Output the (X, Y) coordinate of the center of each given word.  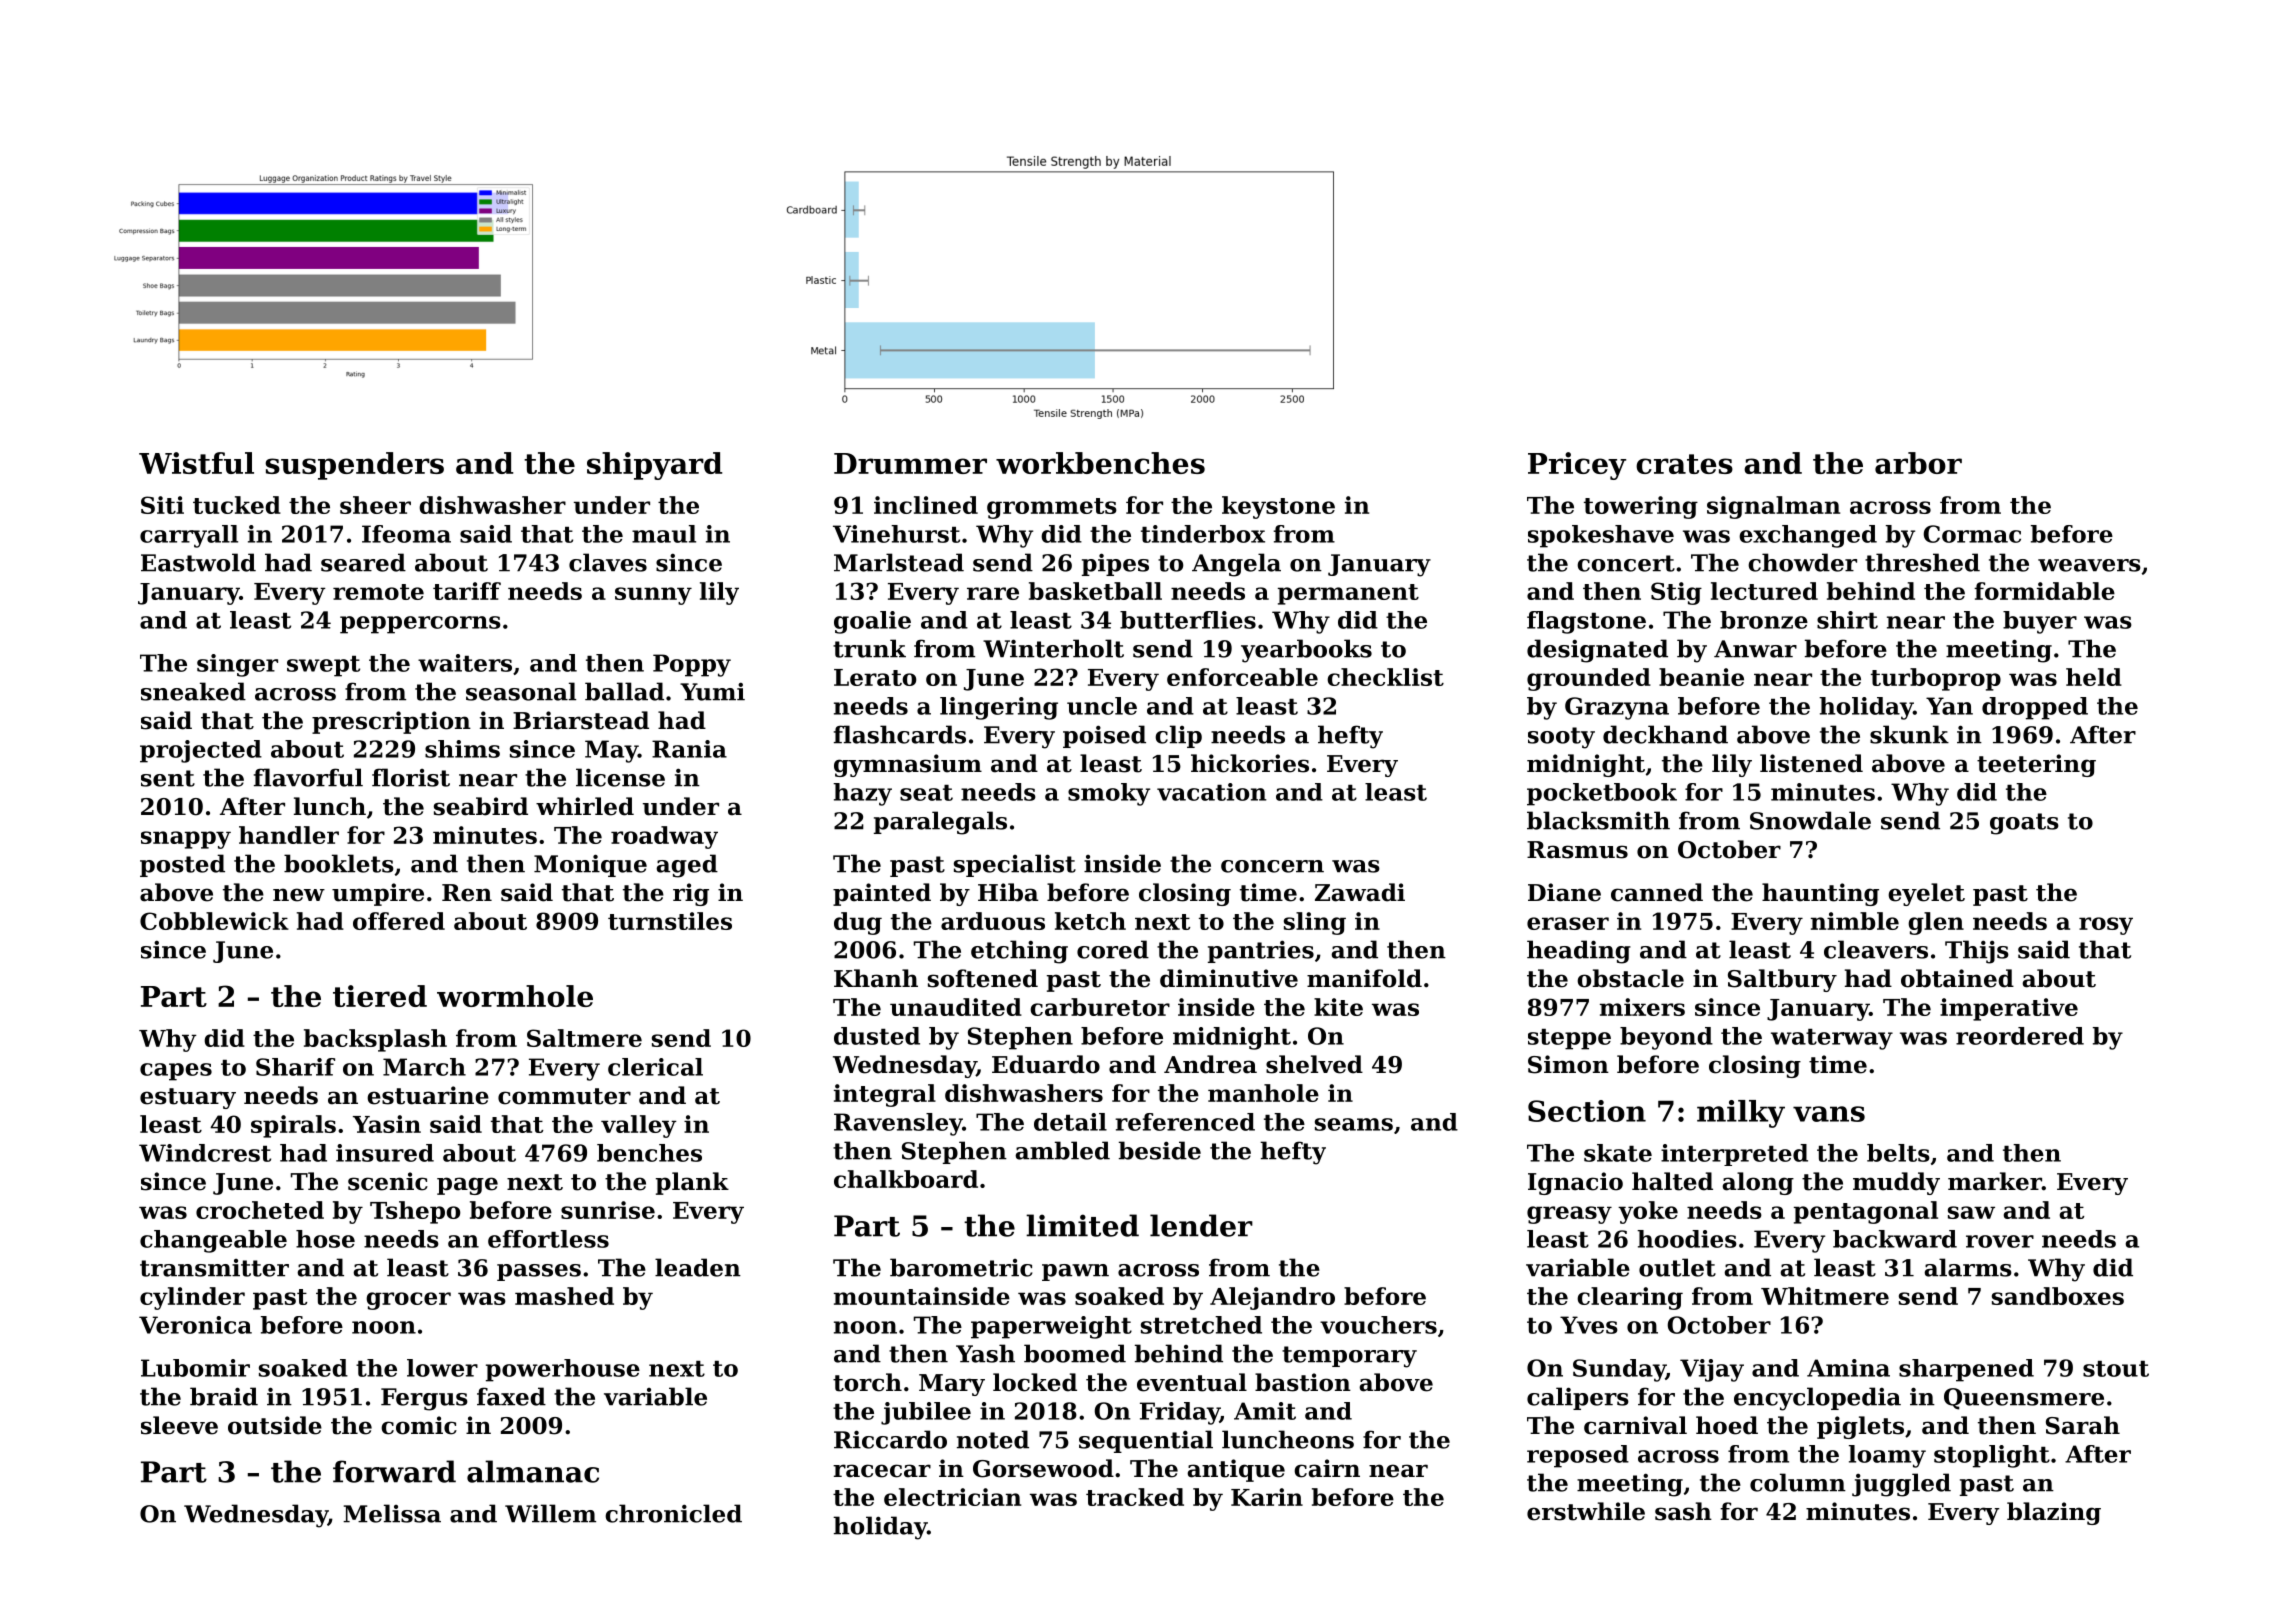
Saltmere (584, 1038)
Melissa (392, 1513)
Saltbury (1782, 980)
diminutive (1229, 978)
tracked (1135, 1497)
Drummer (910, 463)
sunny (653, 596)
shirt (1847, 620)
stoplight (1992, 1456)
